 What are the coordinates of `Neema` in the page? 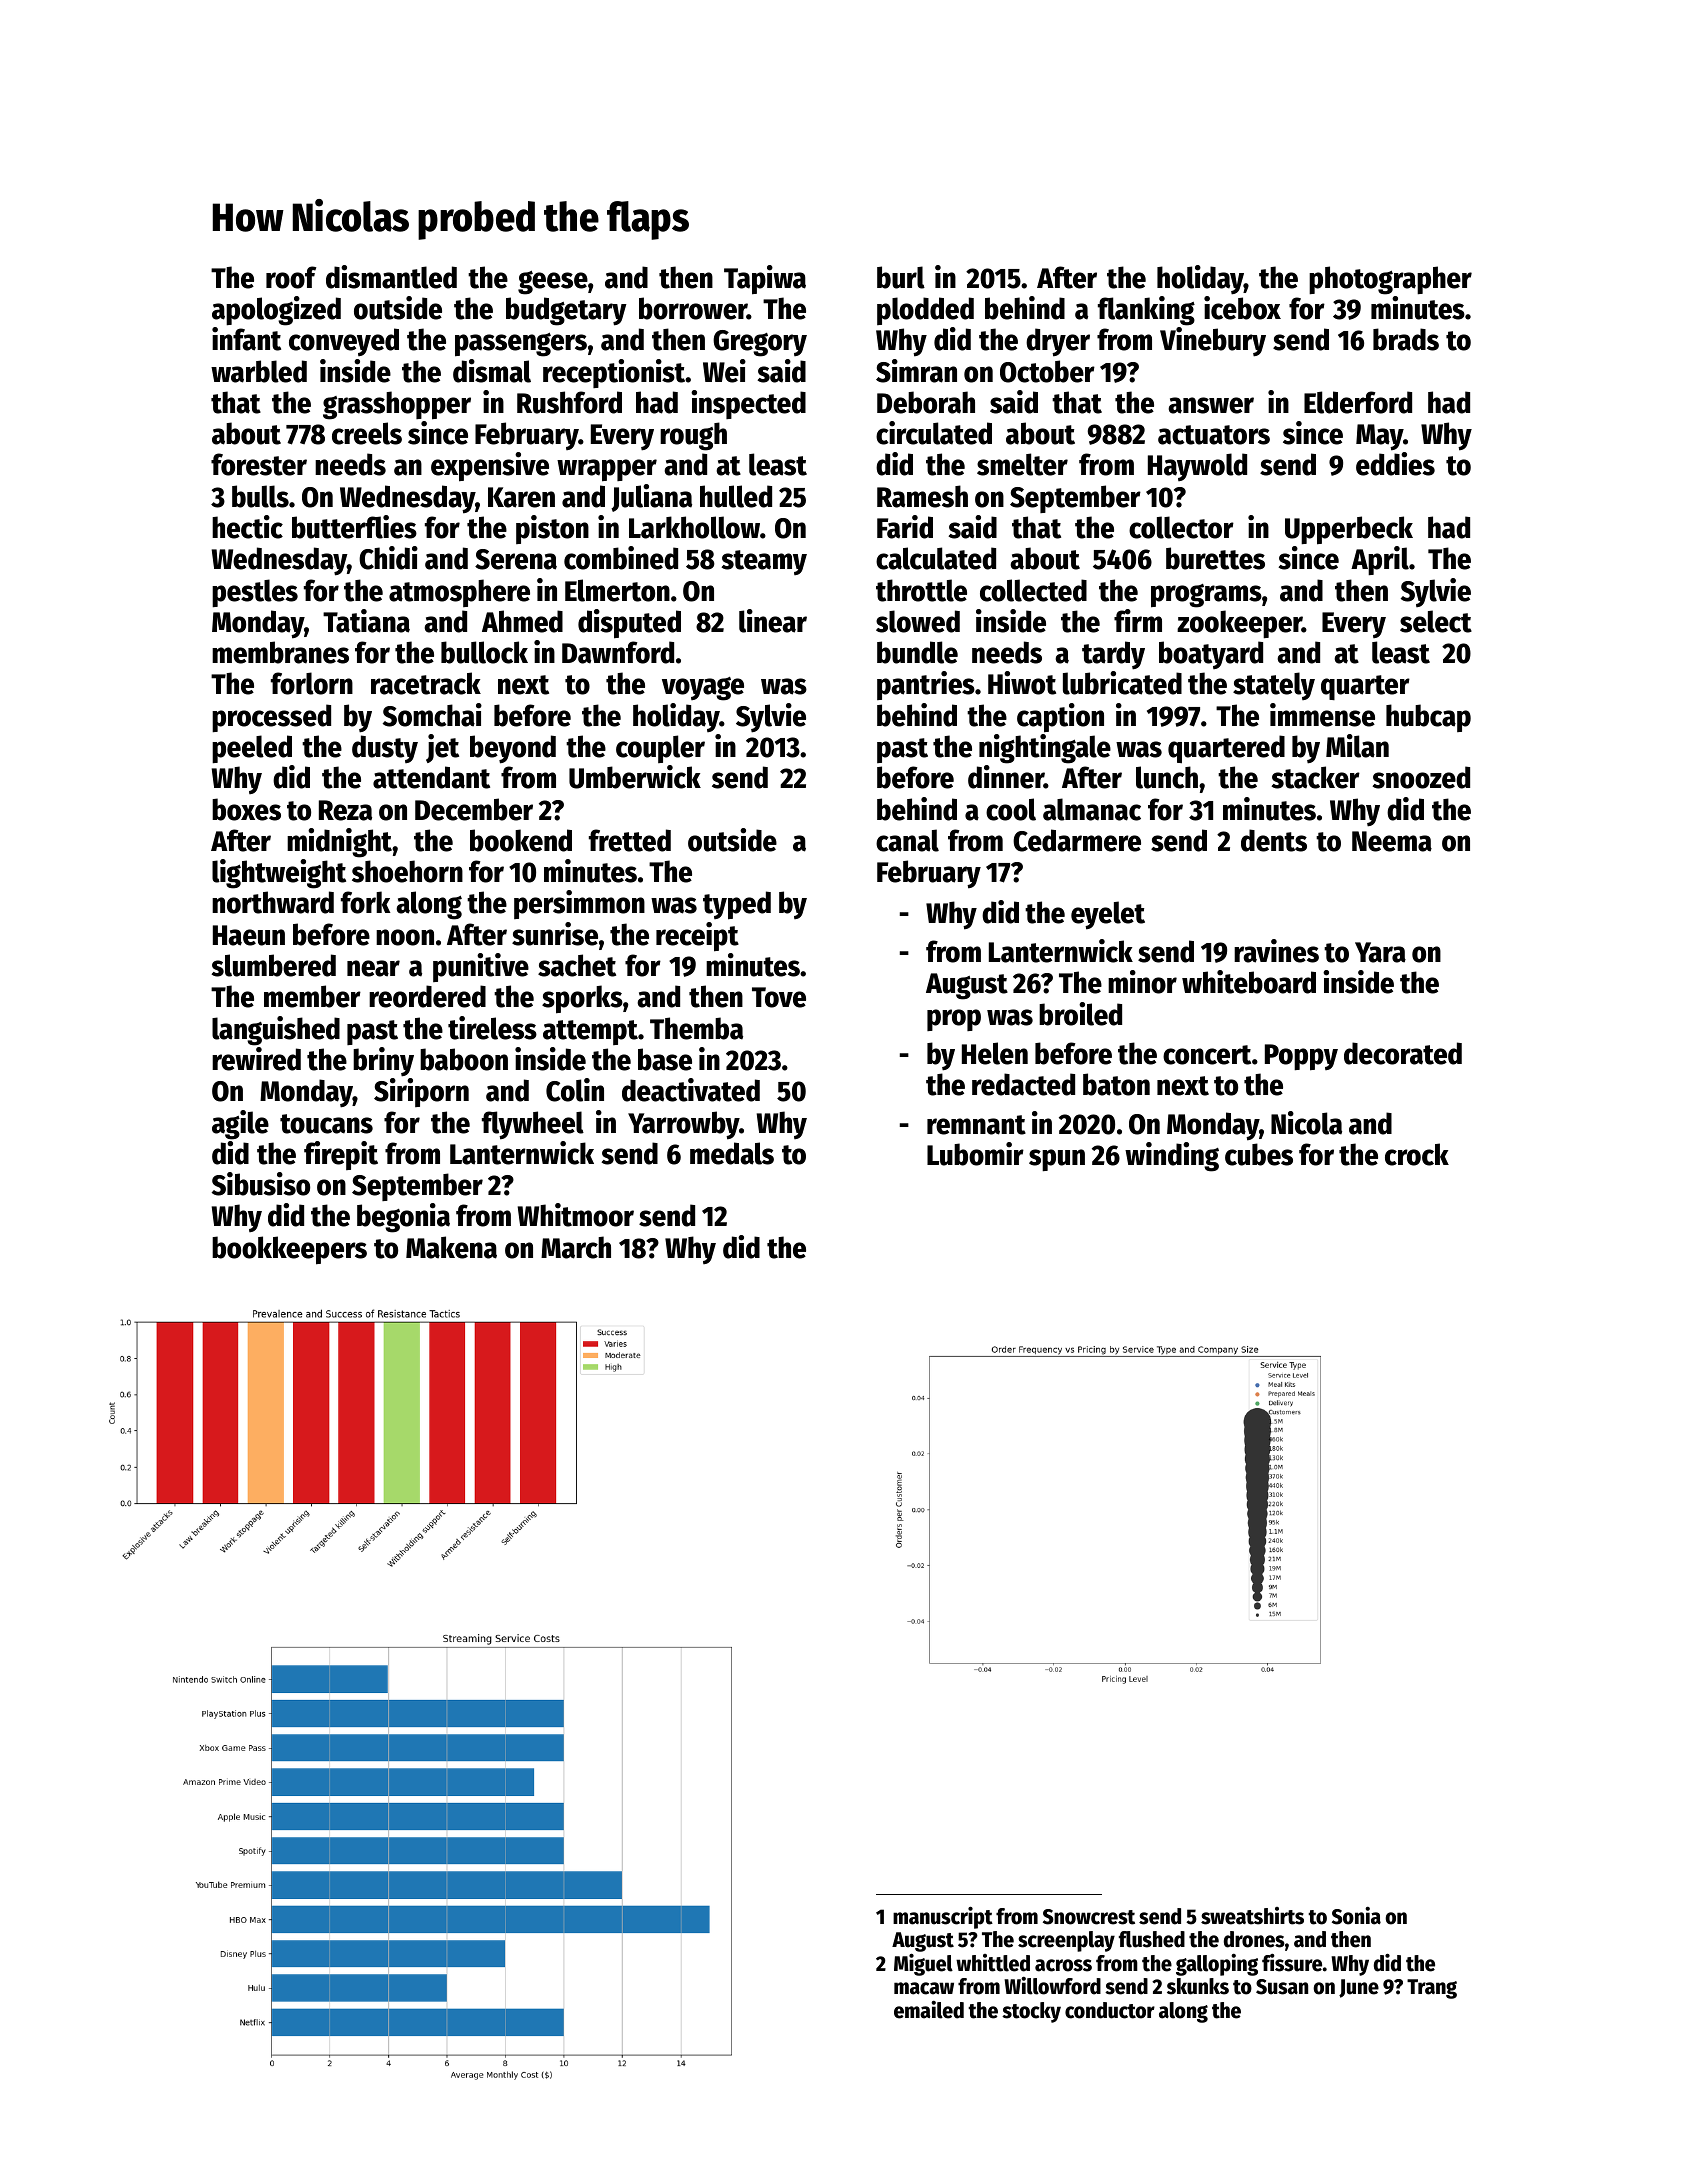 It's located at (1392, 841).
